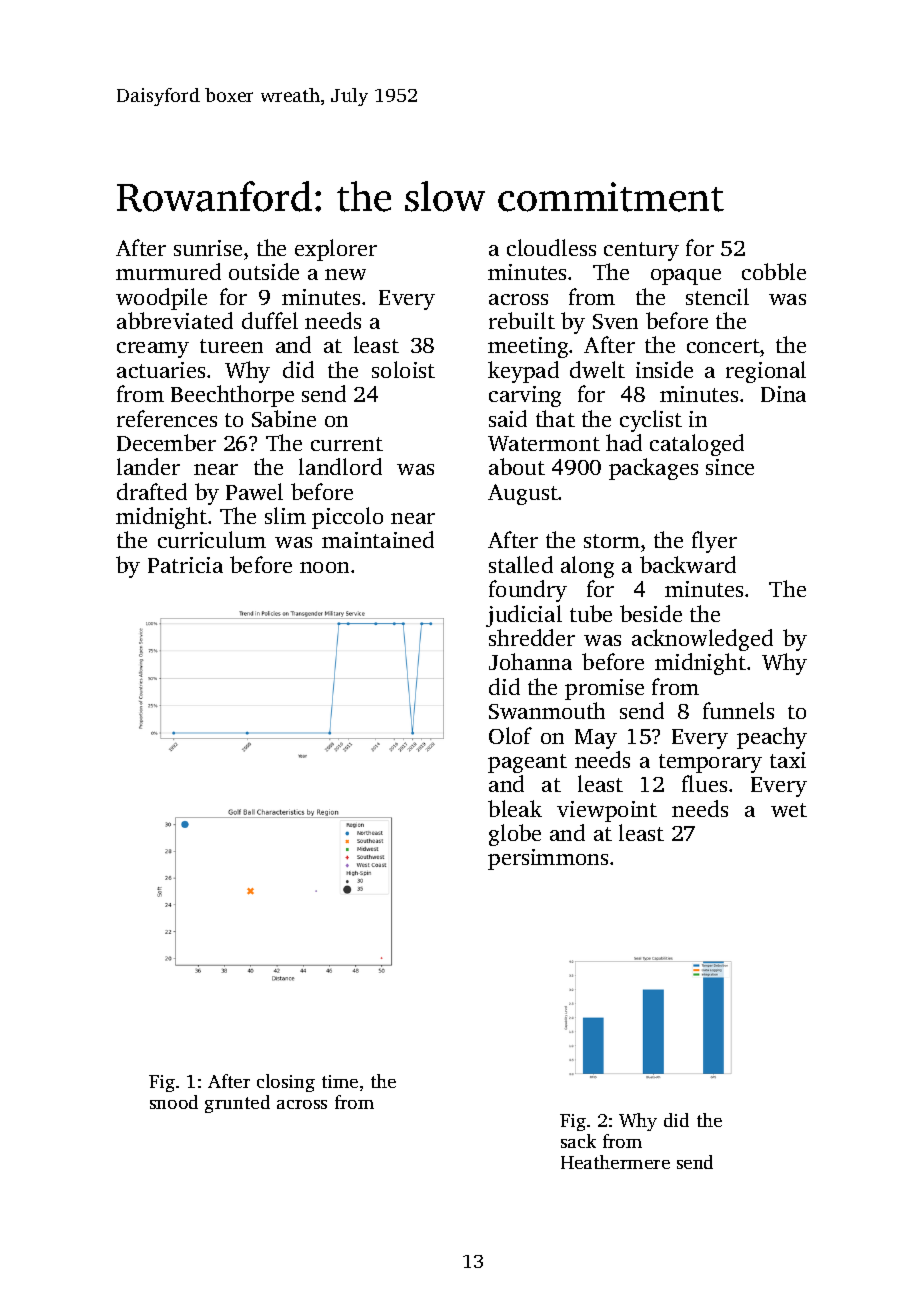  Describe the element at coordinates (641, 251) in the screenshot. I see `century` at that location.
